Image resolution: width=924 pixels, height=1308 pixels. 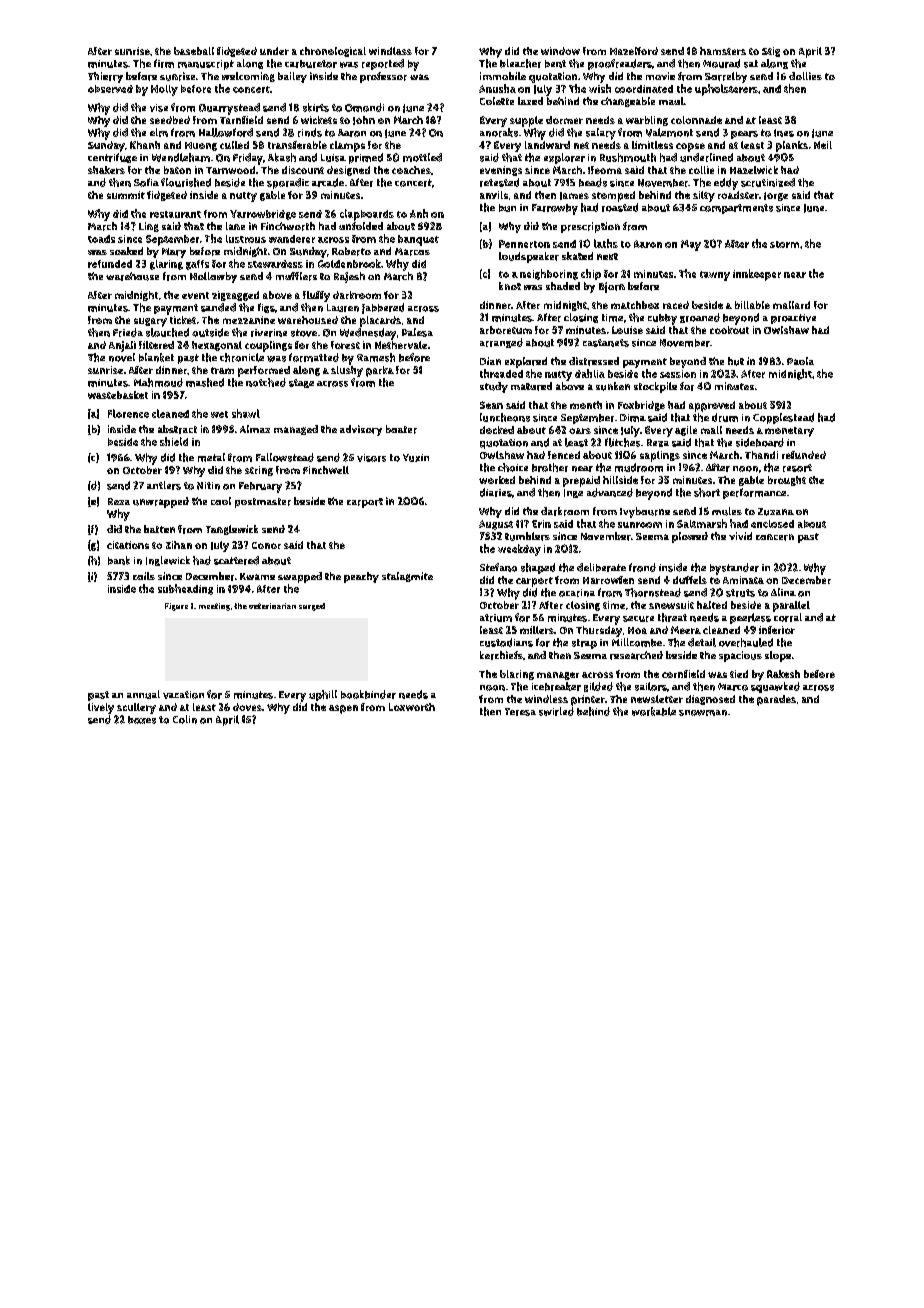 What do you see at coordinates (118, 395) in the image?
I see `wastebasket` at bounding box center [118, 395].
